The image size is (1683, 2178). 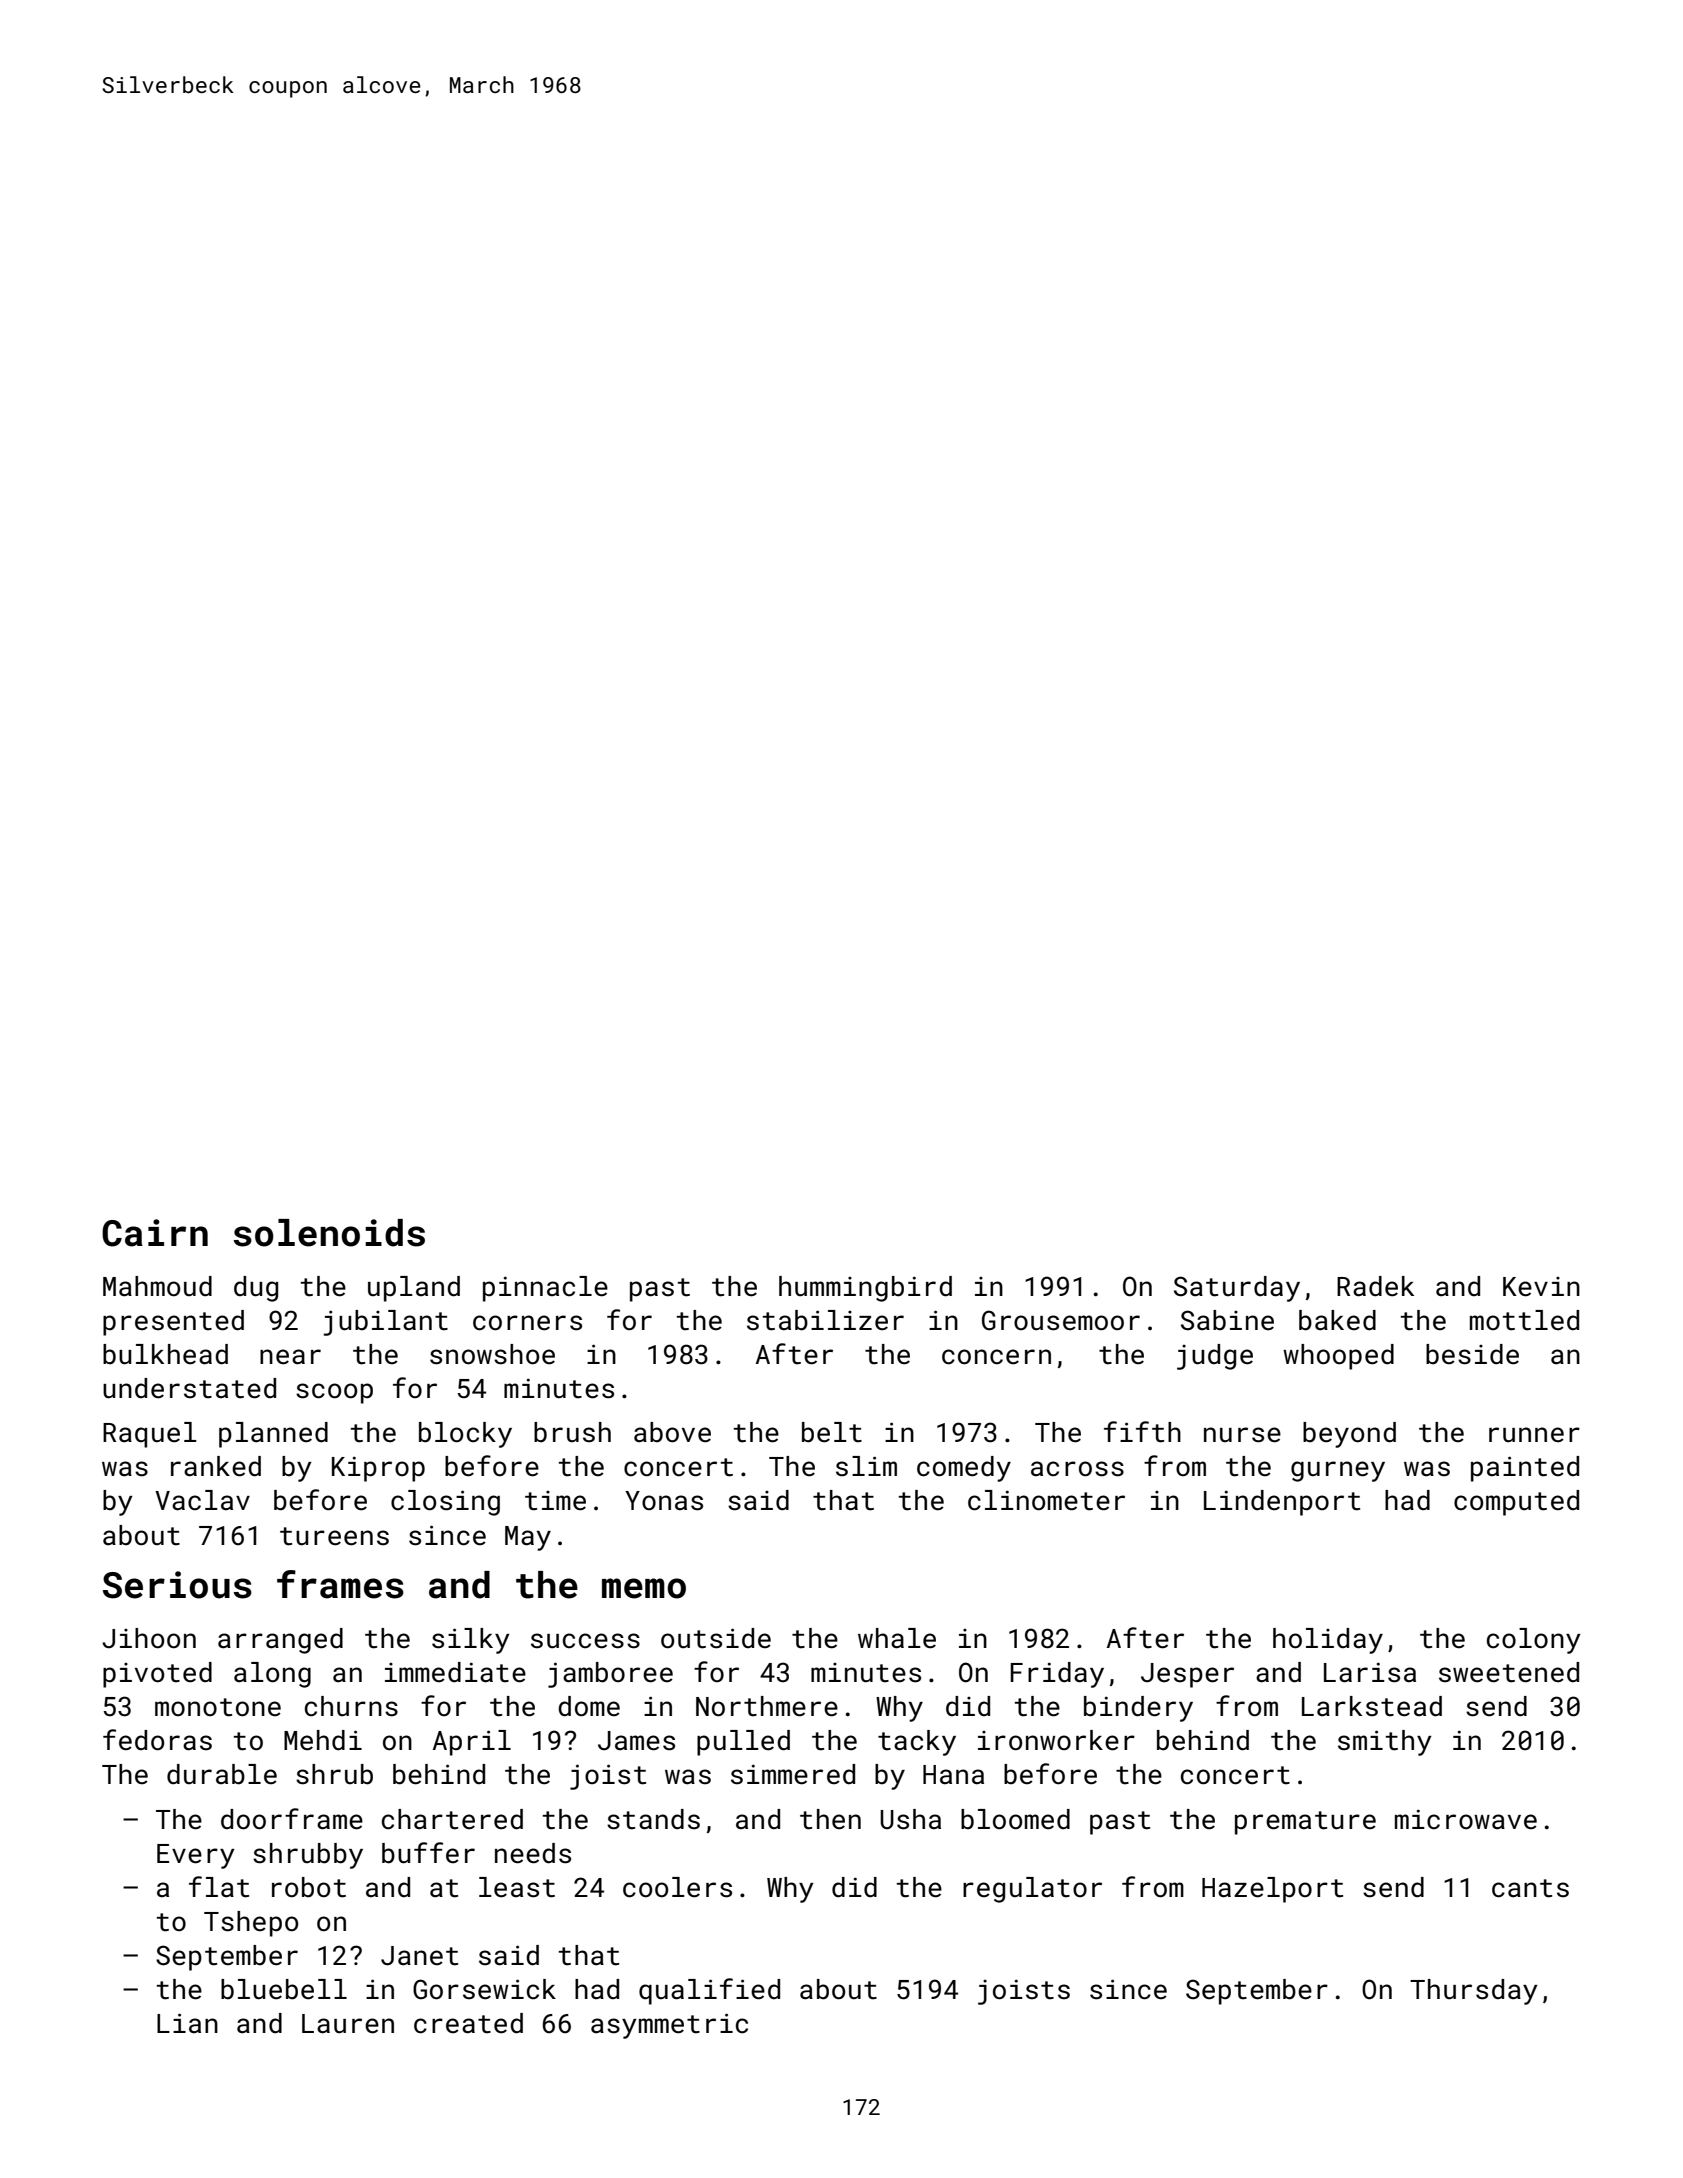 I want to click on Yonas, so click(x=664, y=1501).
